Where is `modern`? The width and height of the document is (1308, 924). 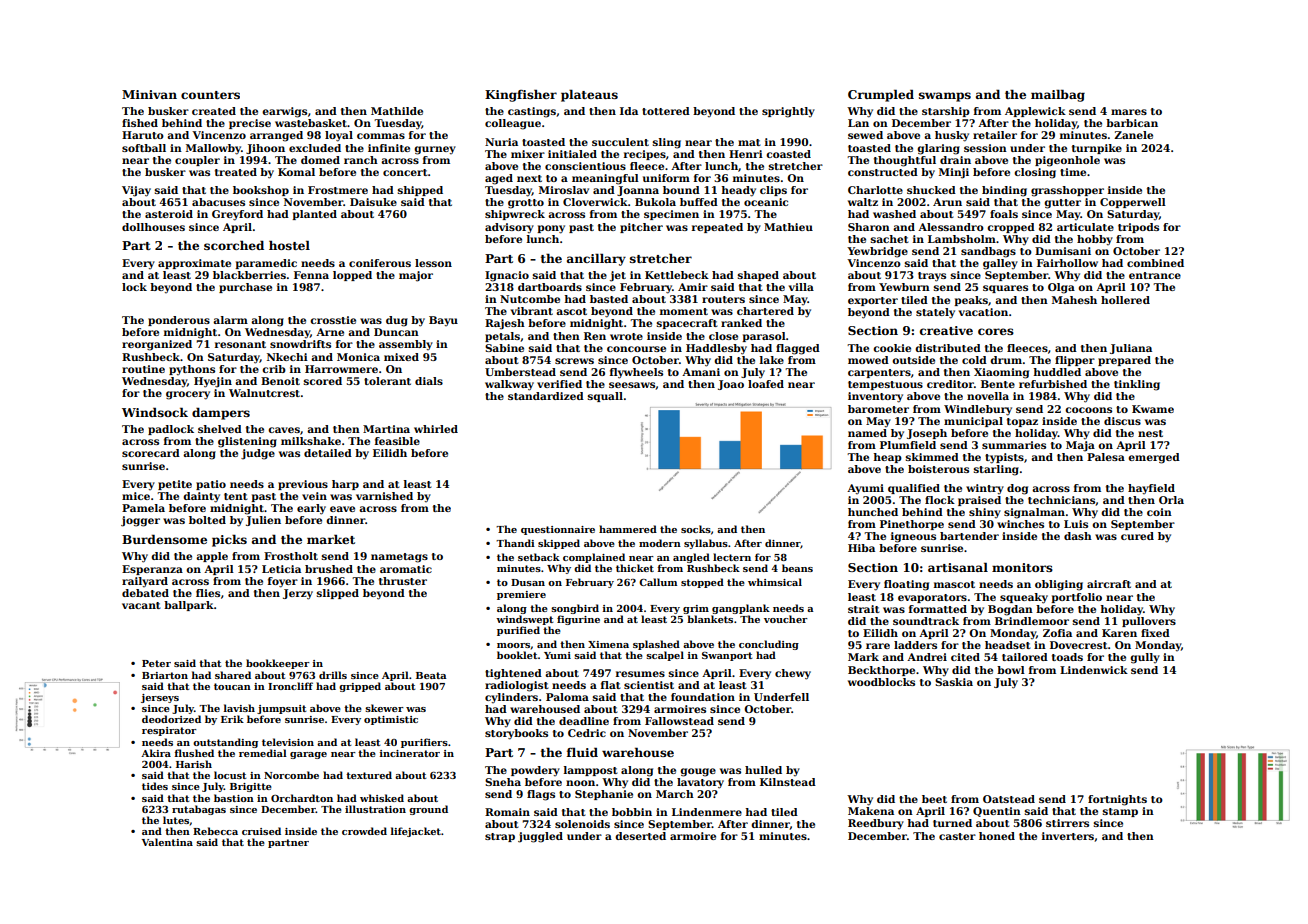 modern is located at coordinates (660, 543).
